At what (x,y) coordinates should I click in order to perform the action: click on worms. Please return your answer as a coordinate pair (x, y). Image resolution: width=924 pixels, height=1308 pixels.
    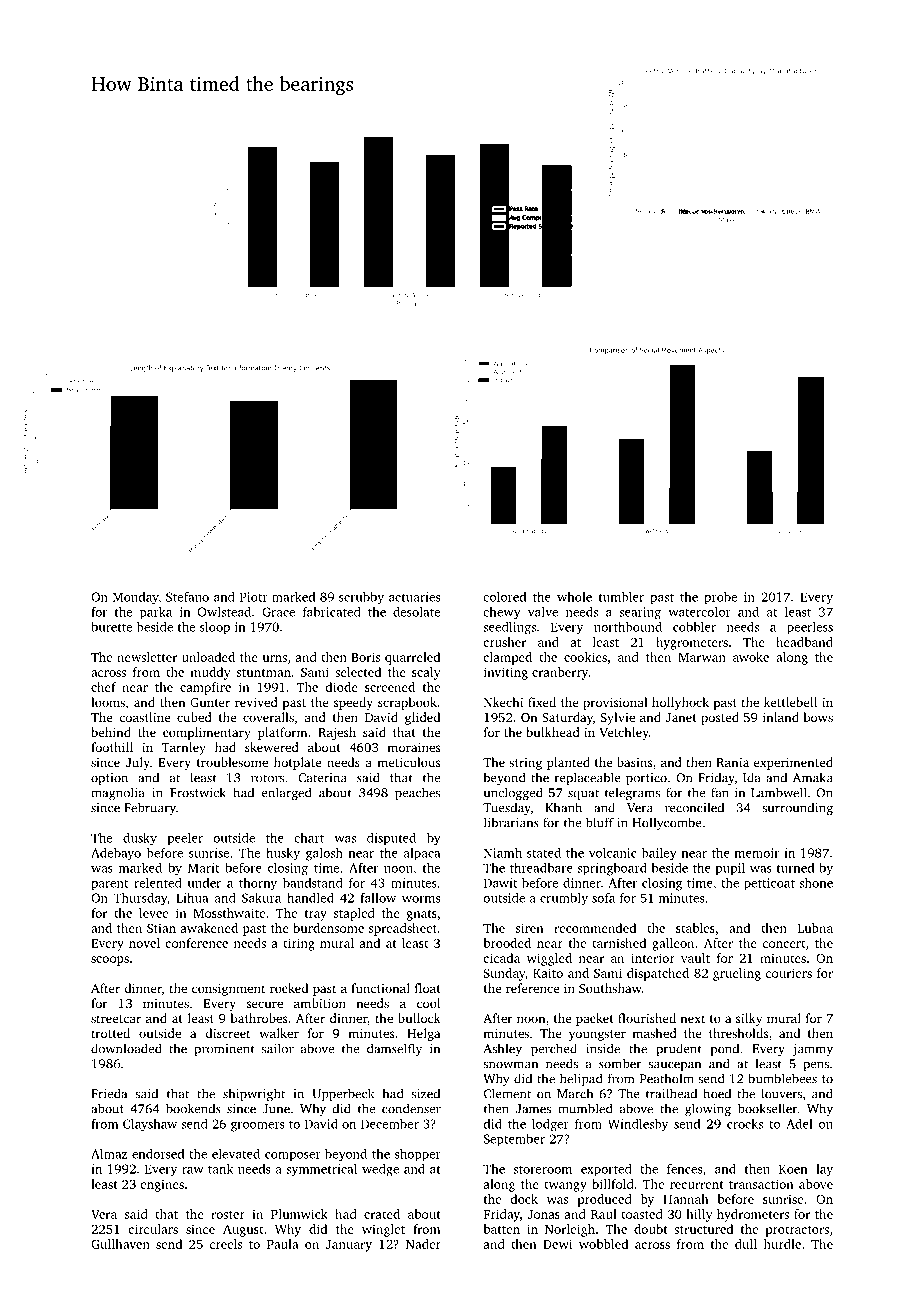
    Looking at the image, I should click on (421, 899).
